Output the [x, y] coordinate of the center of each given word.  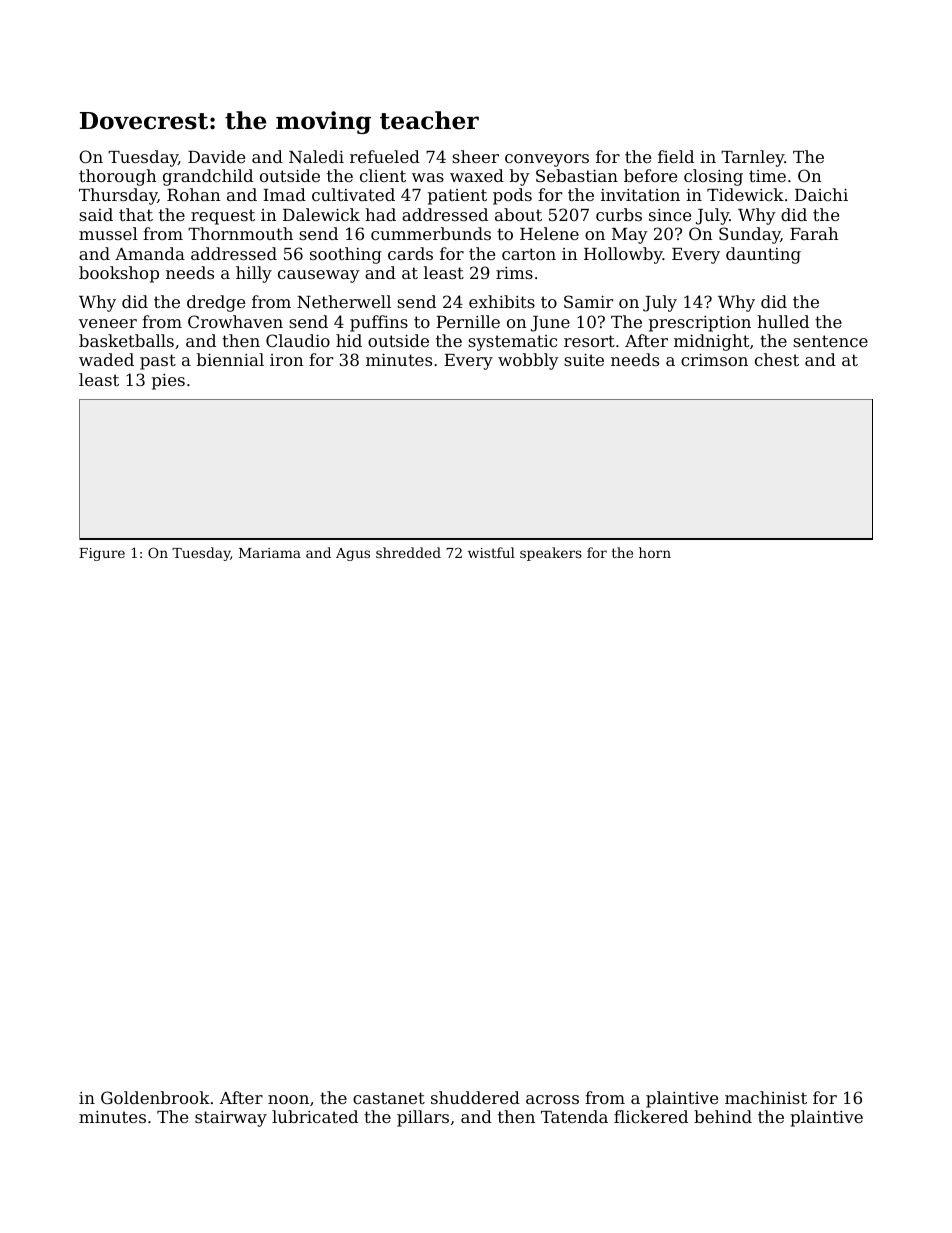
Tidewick [745, 194]
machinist [766, 1097]
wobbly [528, 361]
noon [288, 1099]
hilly [254, 274]
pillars [423, 1118]
